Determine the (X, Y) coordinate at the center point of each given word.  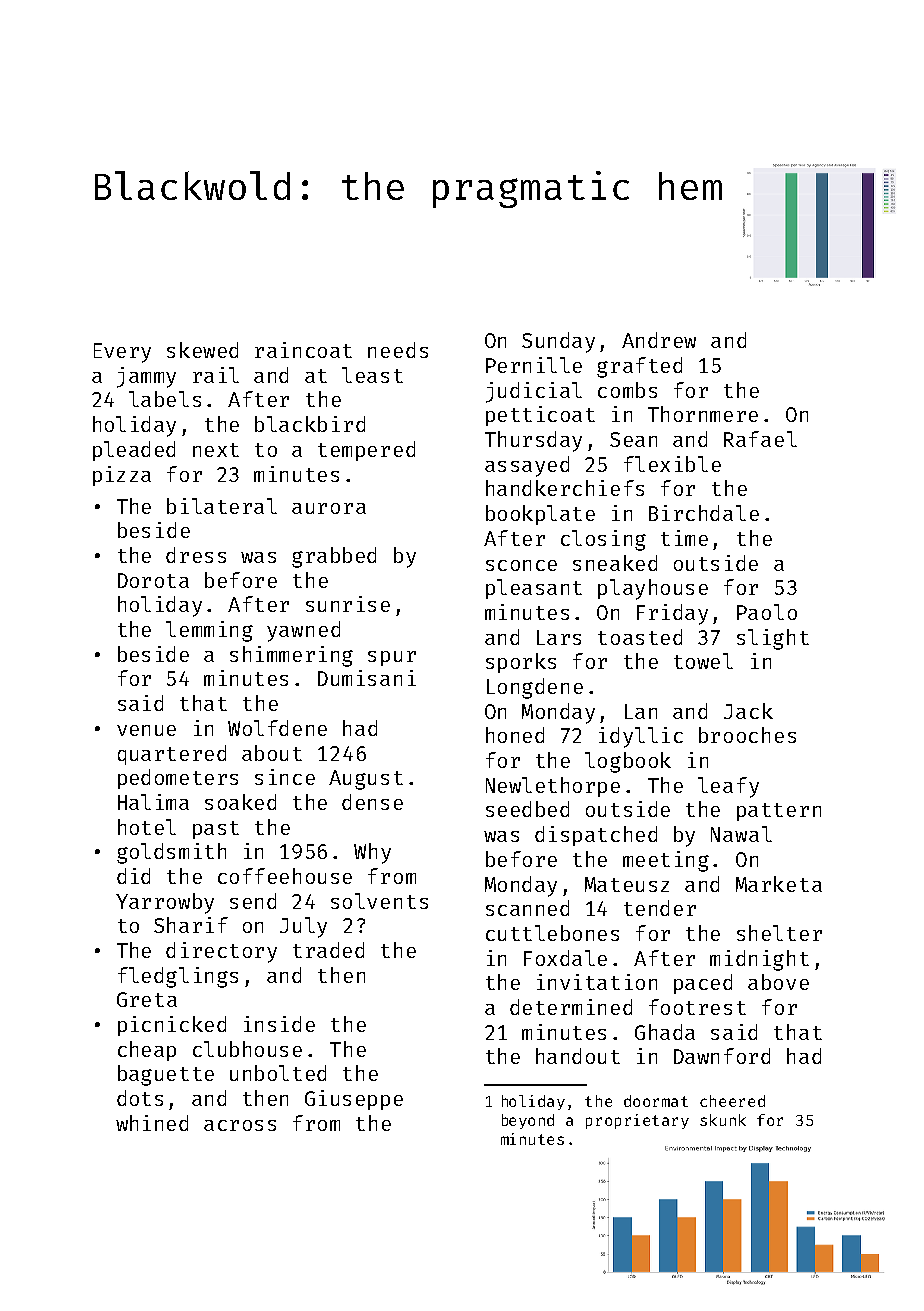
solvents (379, 901)
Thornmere (703, 414)
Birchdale (704, 513)
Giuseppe (354, 1100)
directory (221, 952)
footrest (697, 1007)
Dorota (153, 580)
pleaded (134, 451)
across (240, 1125)
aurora (329, 508)
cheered (732, 1101)
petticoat (540, 416)
